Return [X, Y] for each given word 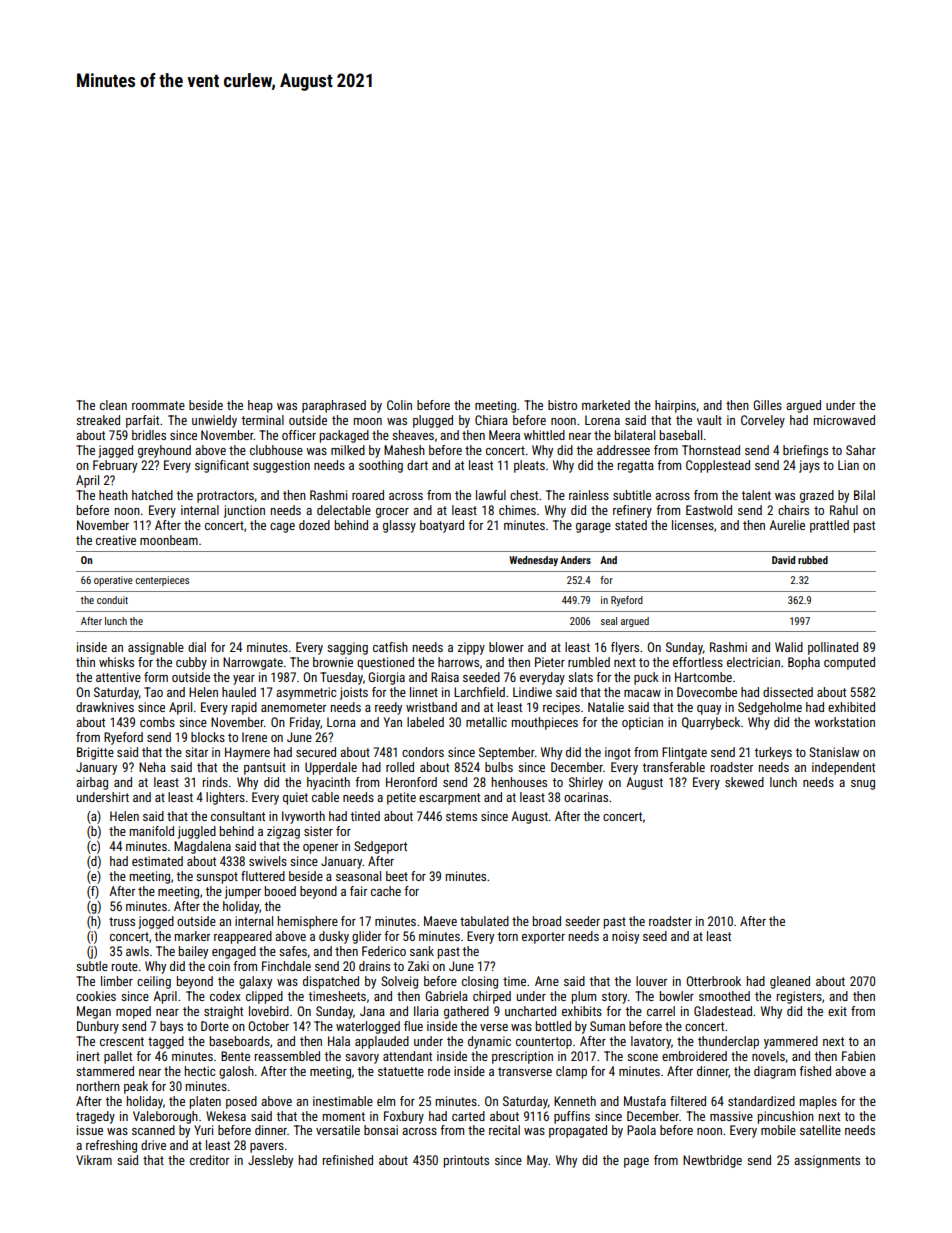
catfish [390, 647]
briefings [805, 451]
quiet [295, 798]
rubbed [813, 560]
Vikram [94, 1160]
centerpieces [162, 581]
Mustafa [645, 1101]
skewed [744, 782]
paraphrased [334, 406]
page [636, 1163]
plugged [433, 421]
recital [504, 1130]
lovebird [269, 1011]
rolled [400, 767]
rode [439, 1071]
